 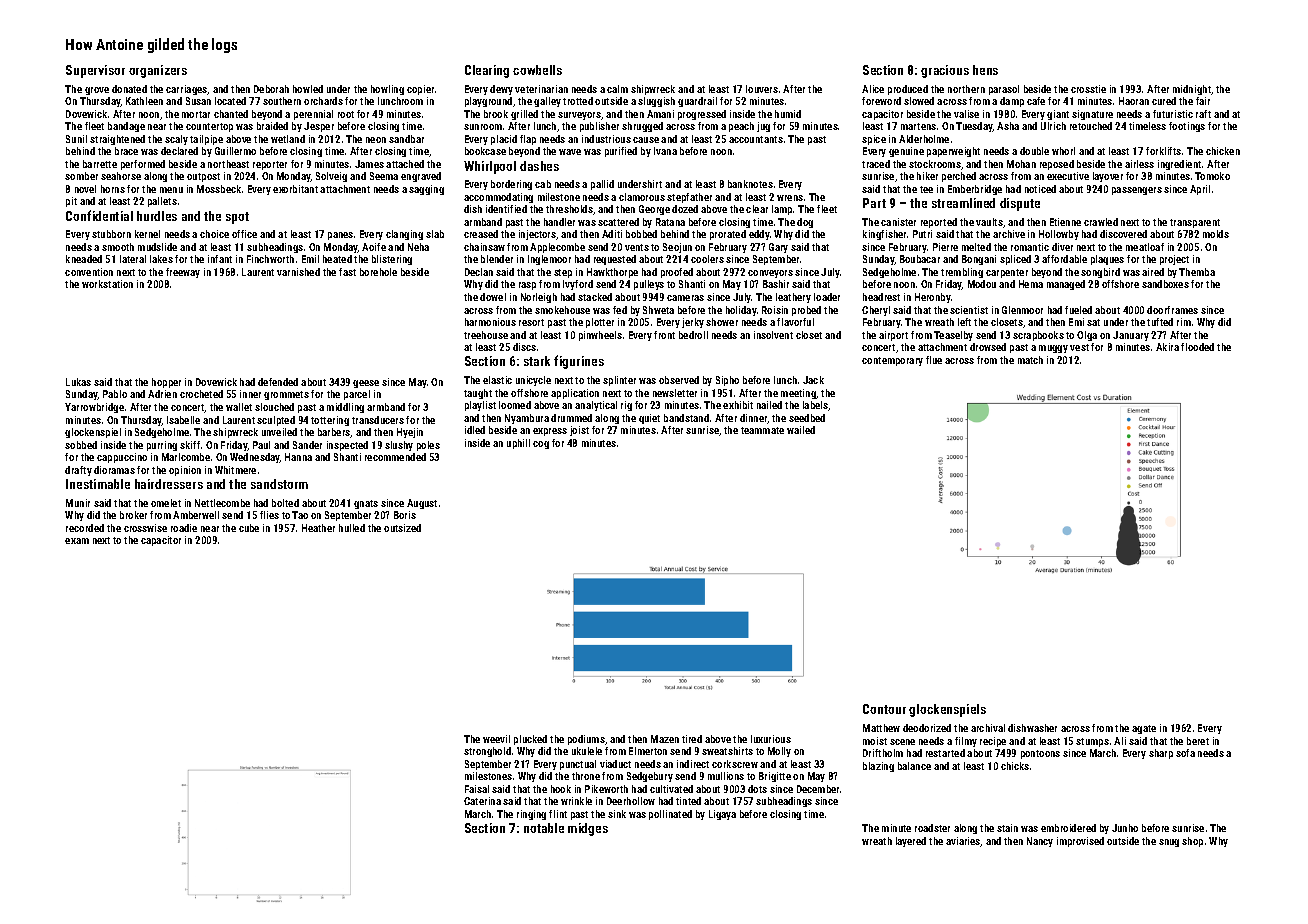 What do you see at coordinates (801, 430) in the page?
I see `wailed` at bounding box center [801, 430].
